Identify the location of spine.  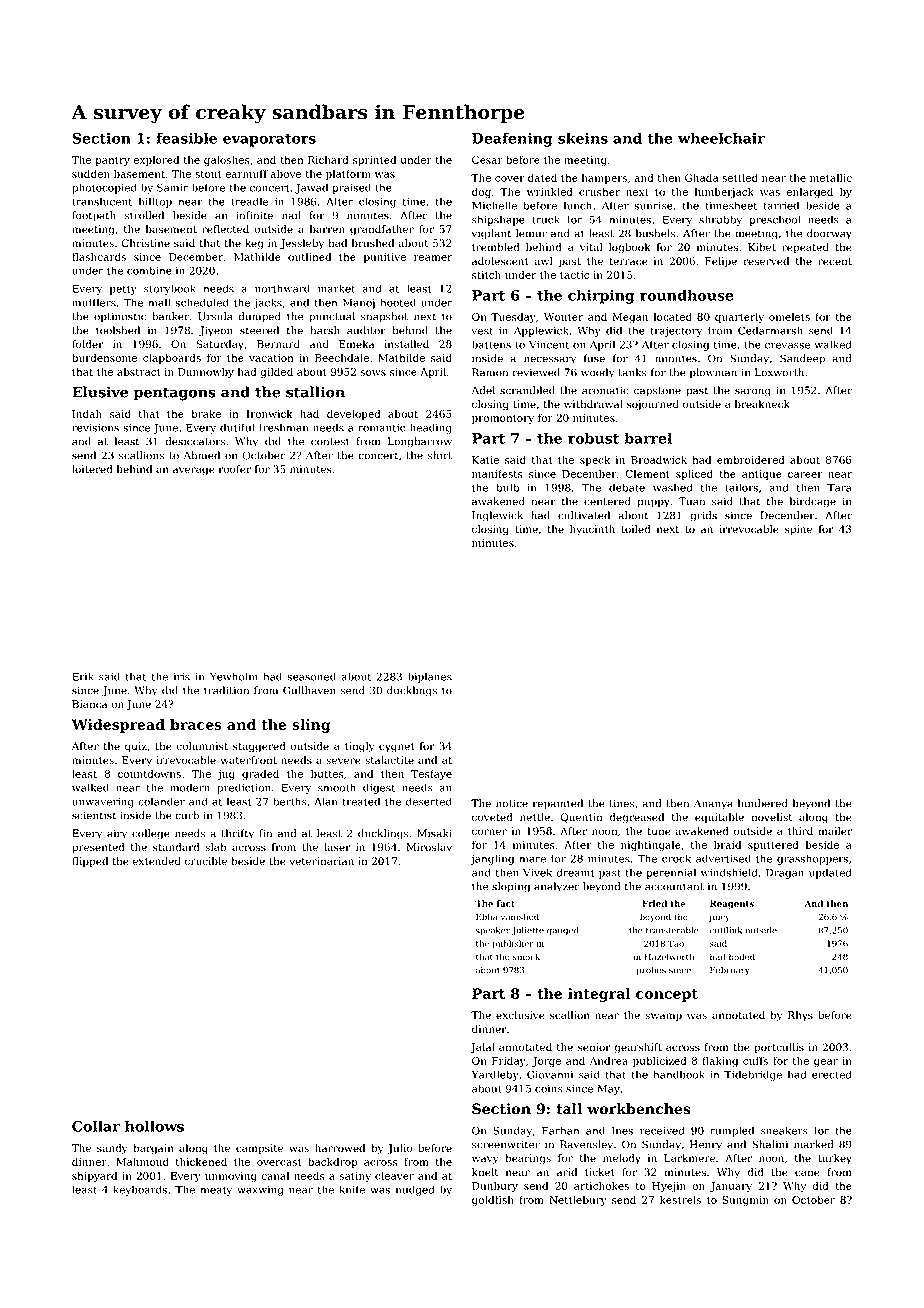
(798, 530).
